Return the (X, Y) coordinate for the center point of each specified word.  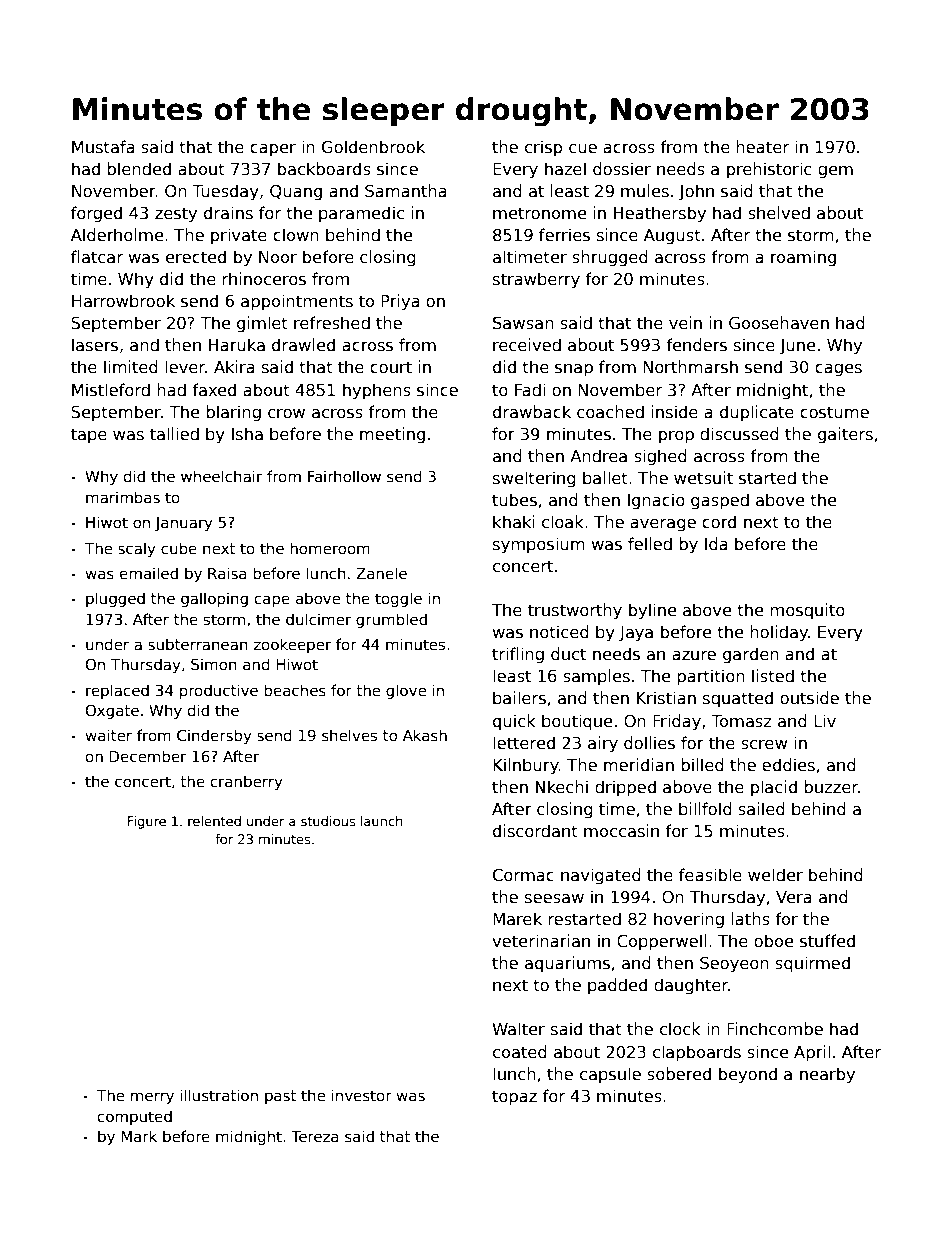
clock (680, 1028)
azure (694, 656)
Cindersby (214, 736)
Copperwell (662, 942)
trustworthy (575, 611)
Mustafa (103, 147)
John (696, 192)
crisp (543, 148)
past (280, 1097)
